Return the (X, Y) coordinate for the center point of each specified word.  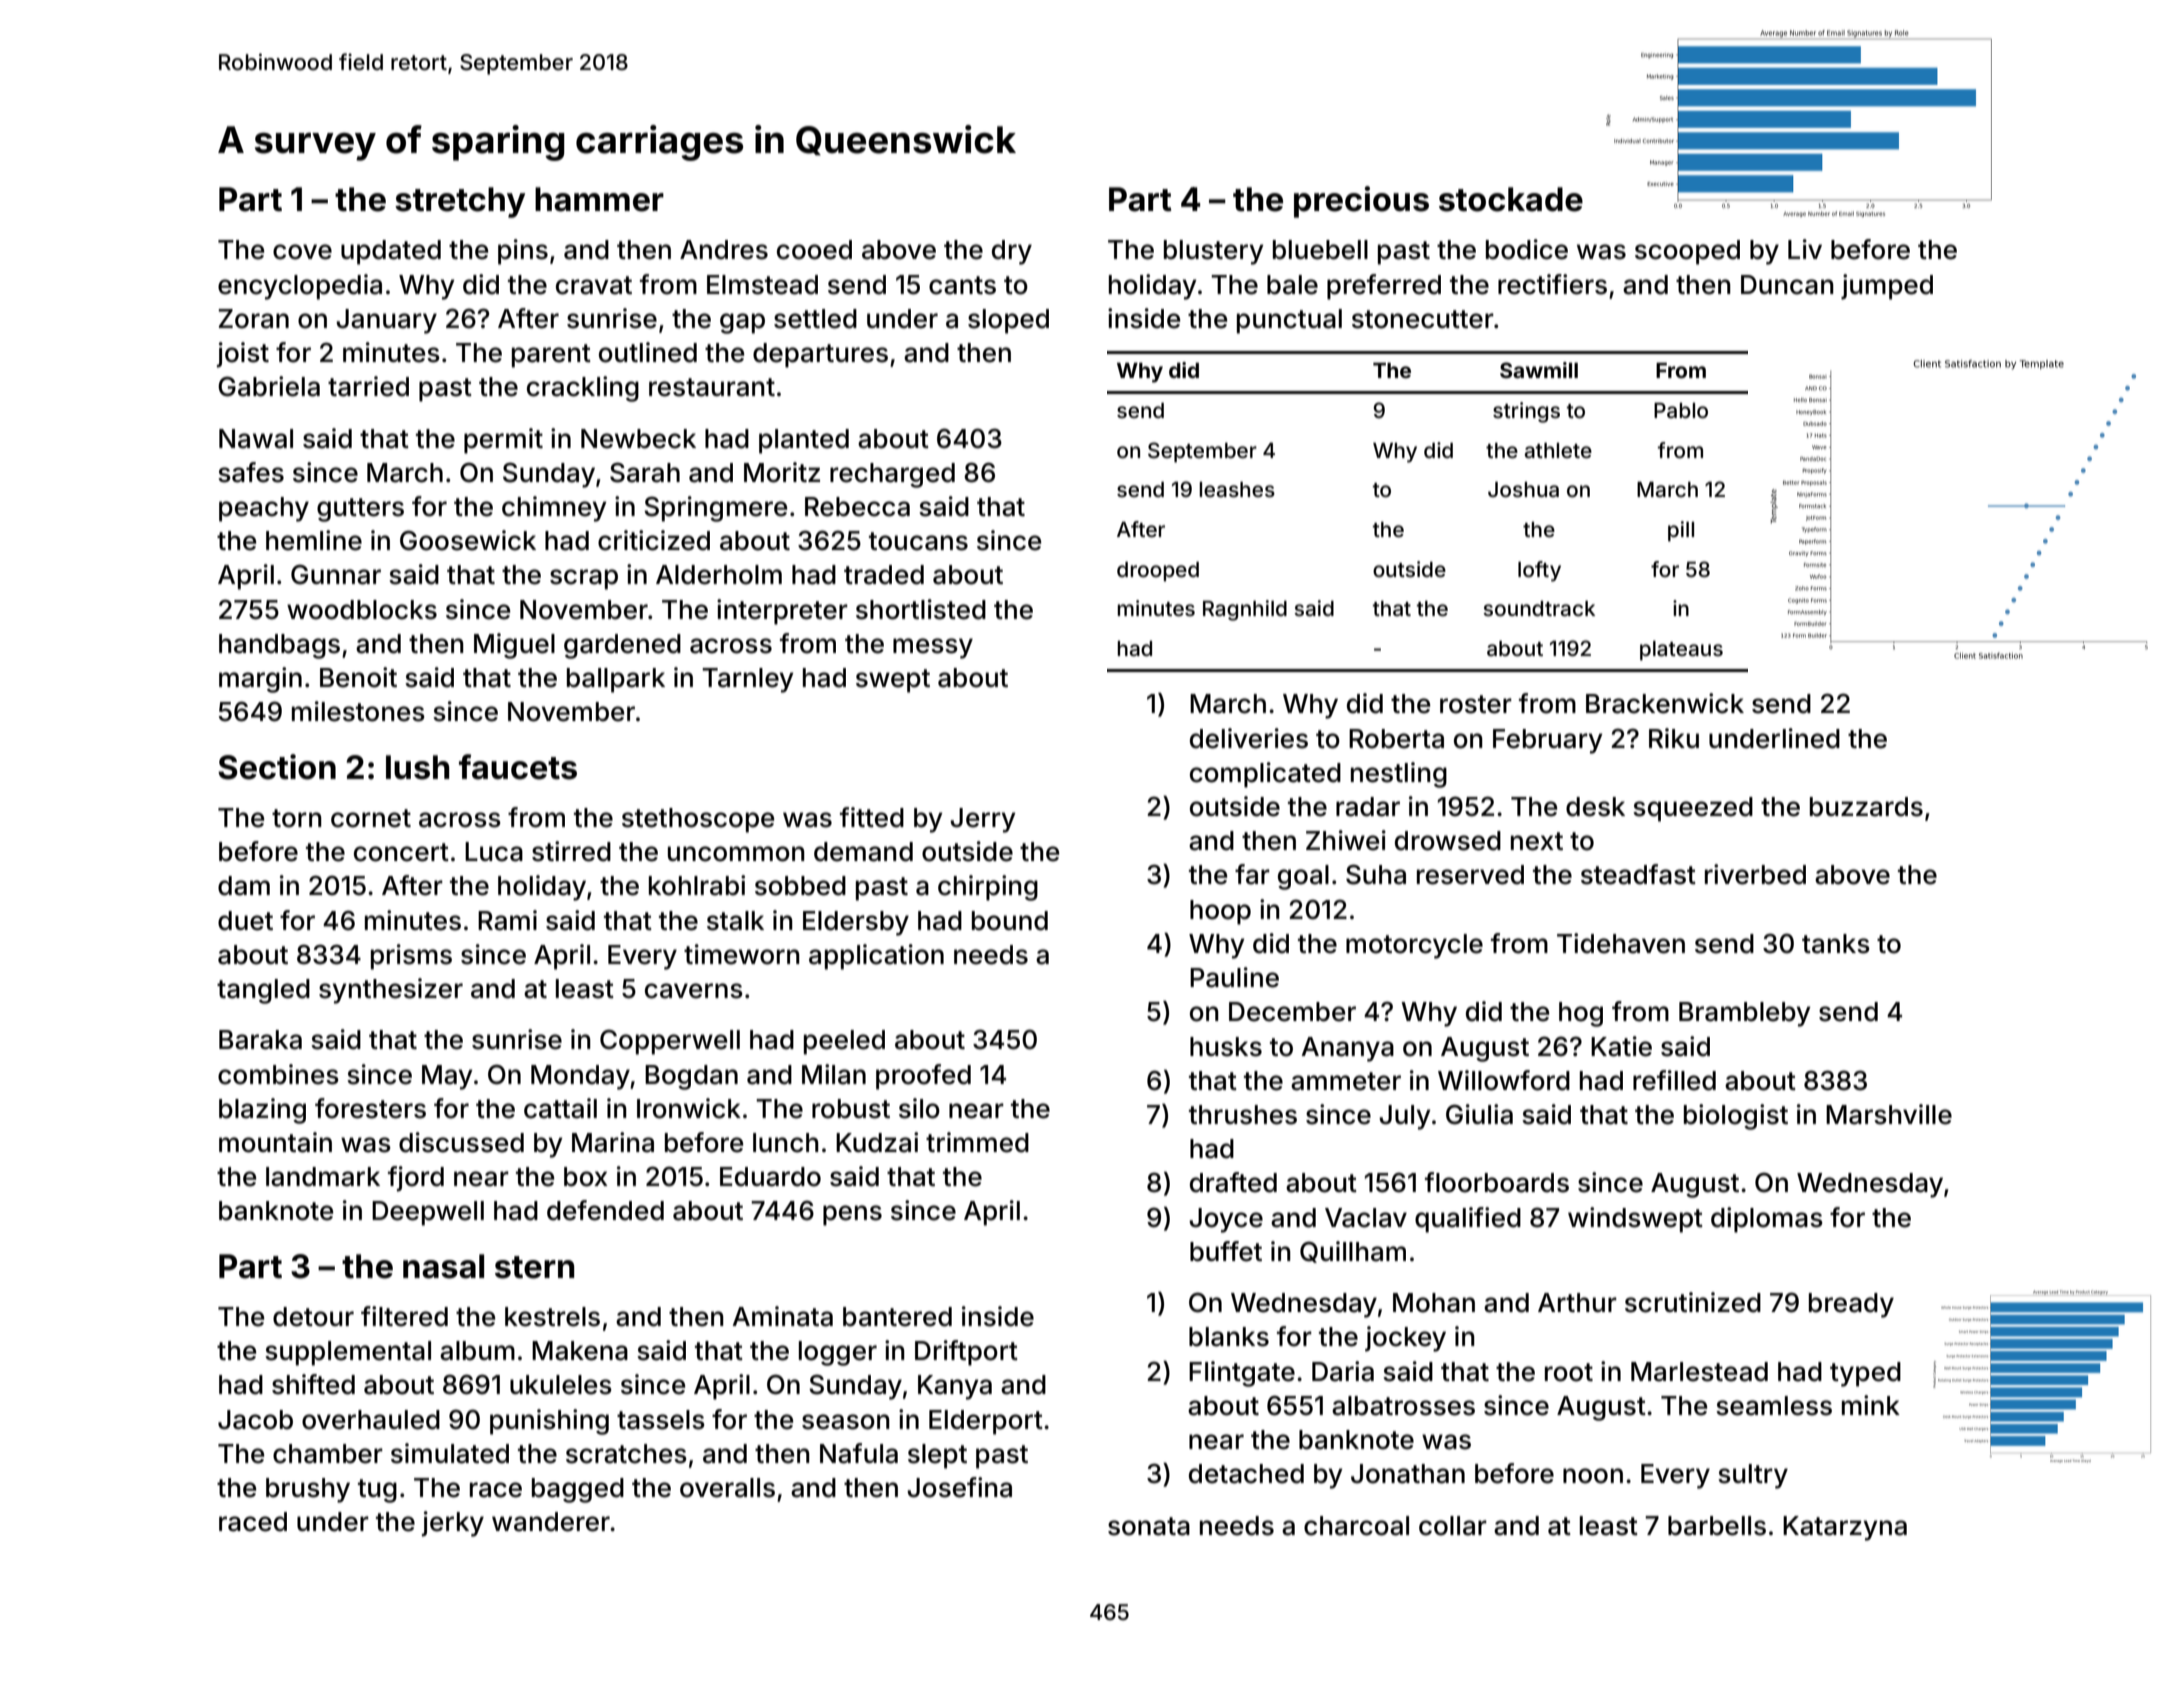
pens (852, 1215)
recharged (892, 475)
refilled (1674, 1080)
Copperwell (670, 1042)
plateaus (1681, 651)
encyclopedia (300, 287)
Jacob (255, 1420)
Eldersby (856, 923)
